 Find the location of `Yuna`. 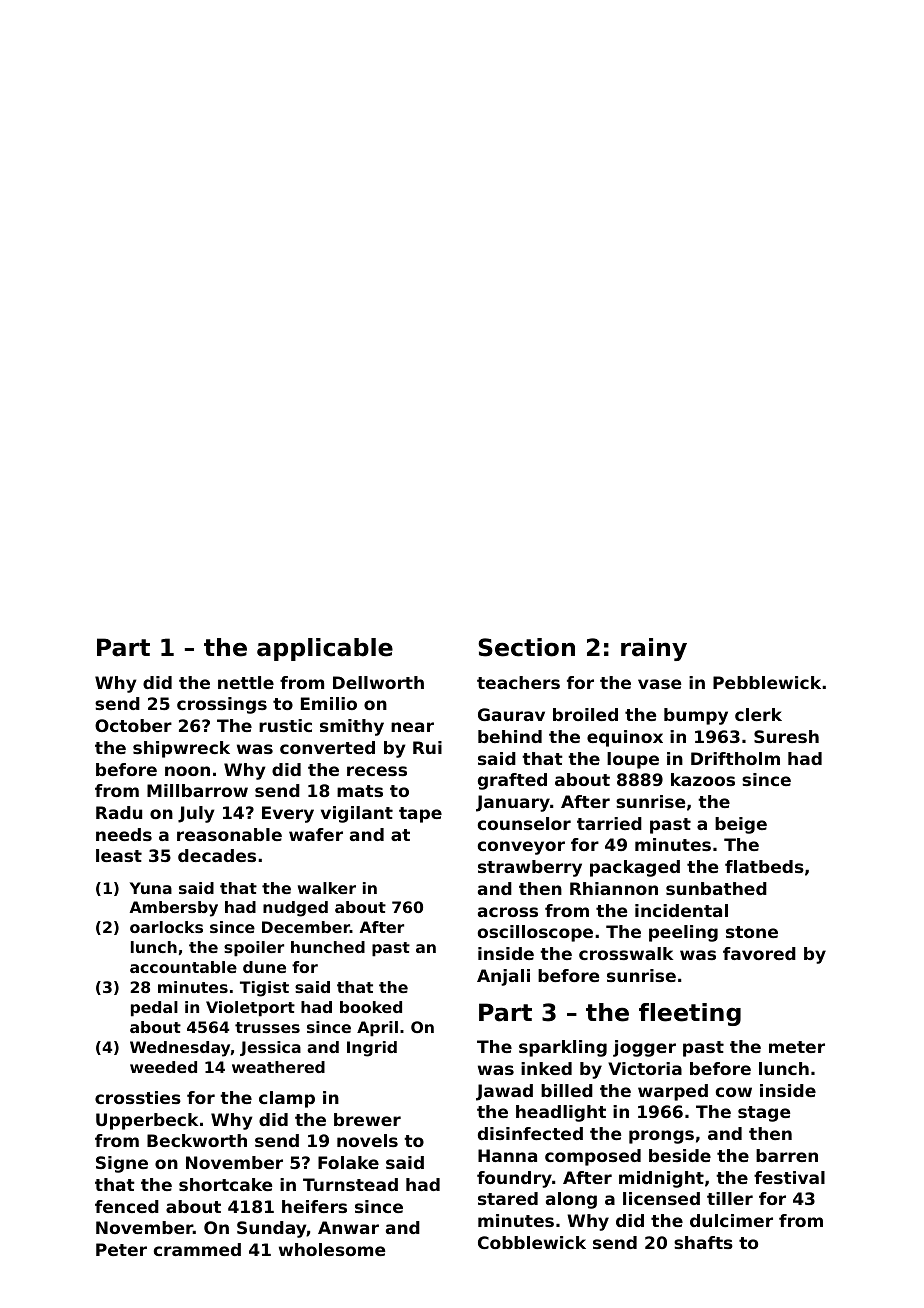

Yuna is located at coordinates (151, 888).
